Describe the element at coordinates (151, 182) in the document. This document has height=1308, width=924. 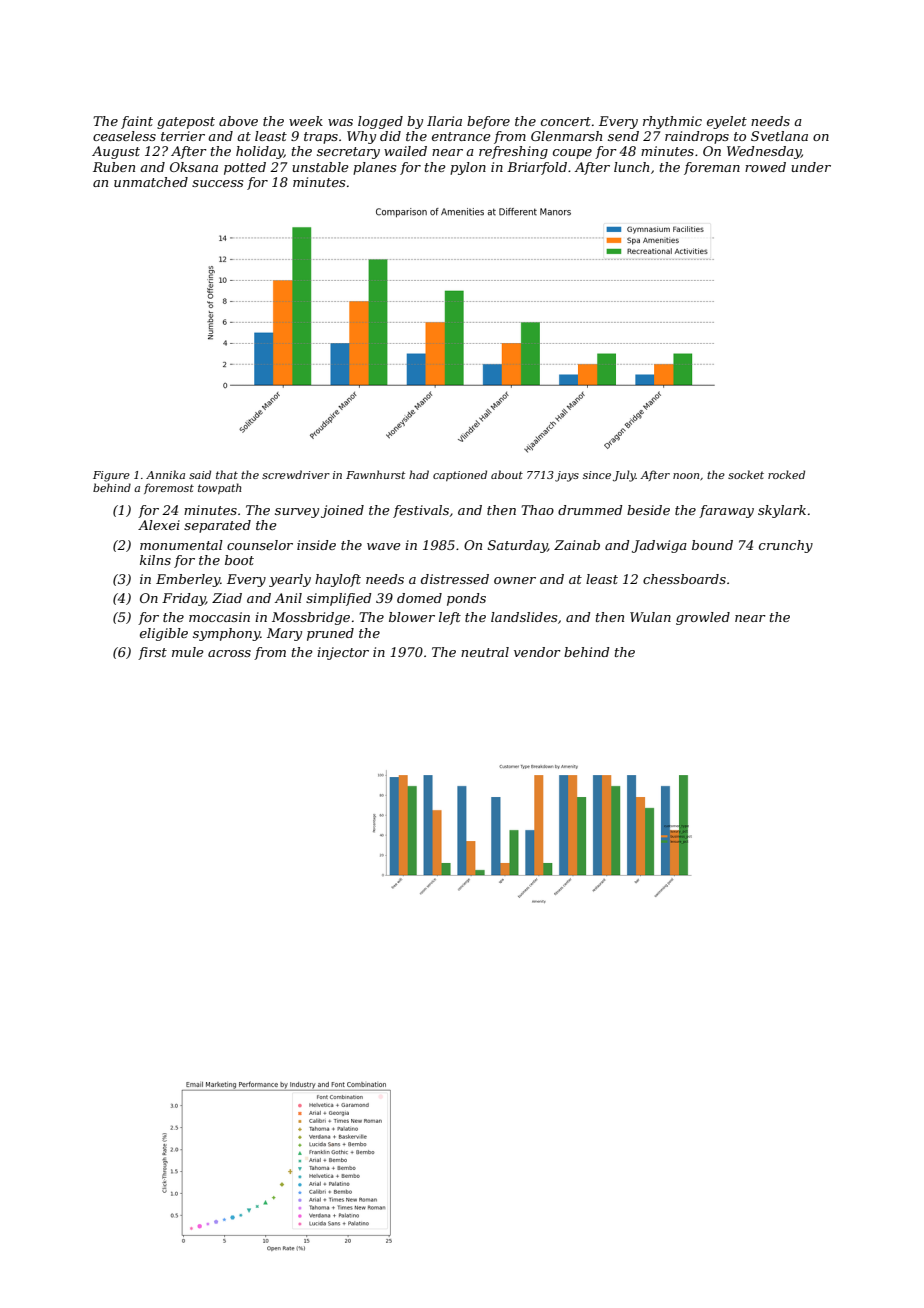
I see `unmatched` at that location.
